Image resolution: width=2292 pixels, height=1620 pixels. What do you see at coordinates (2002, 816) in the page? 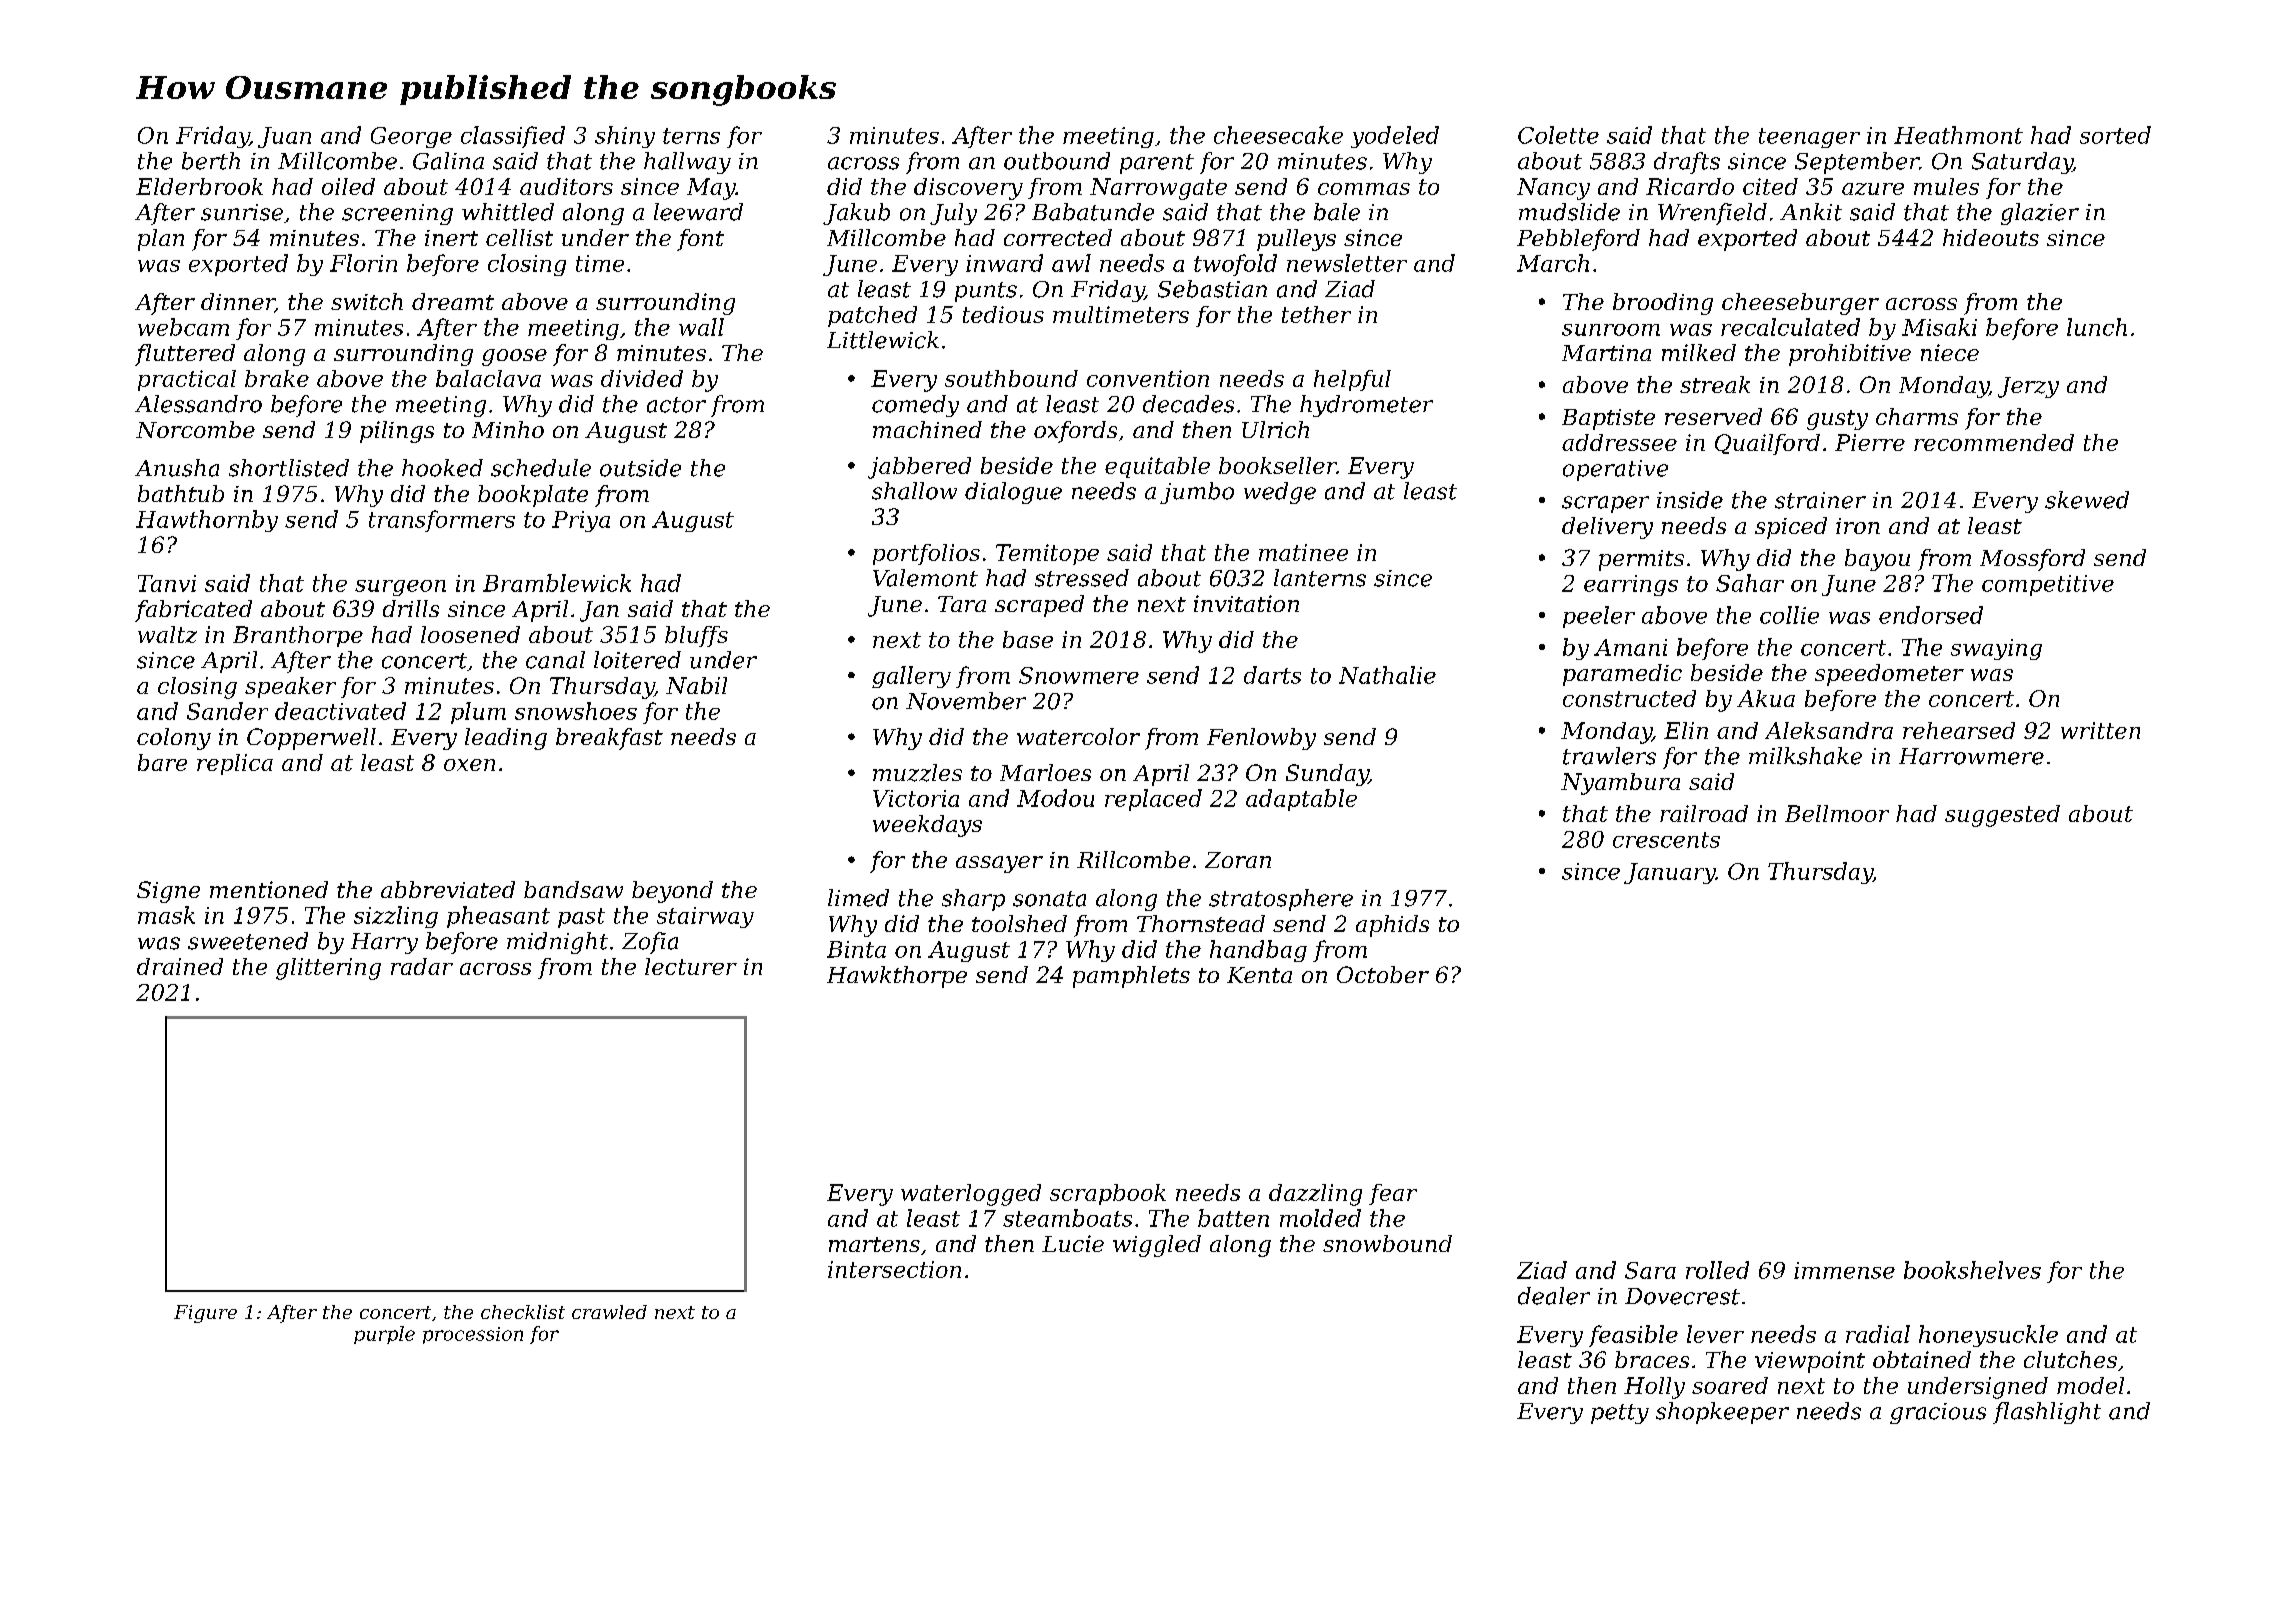
I see `suggested` at bounding box center [2002, 816].
